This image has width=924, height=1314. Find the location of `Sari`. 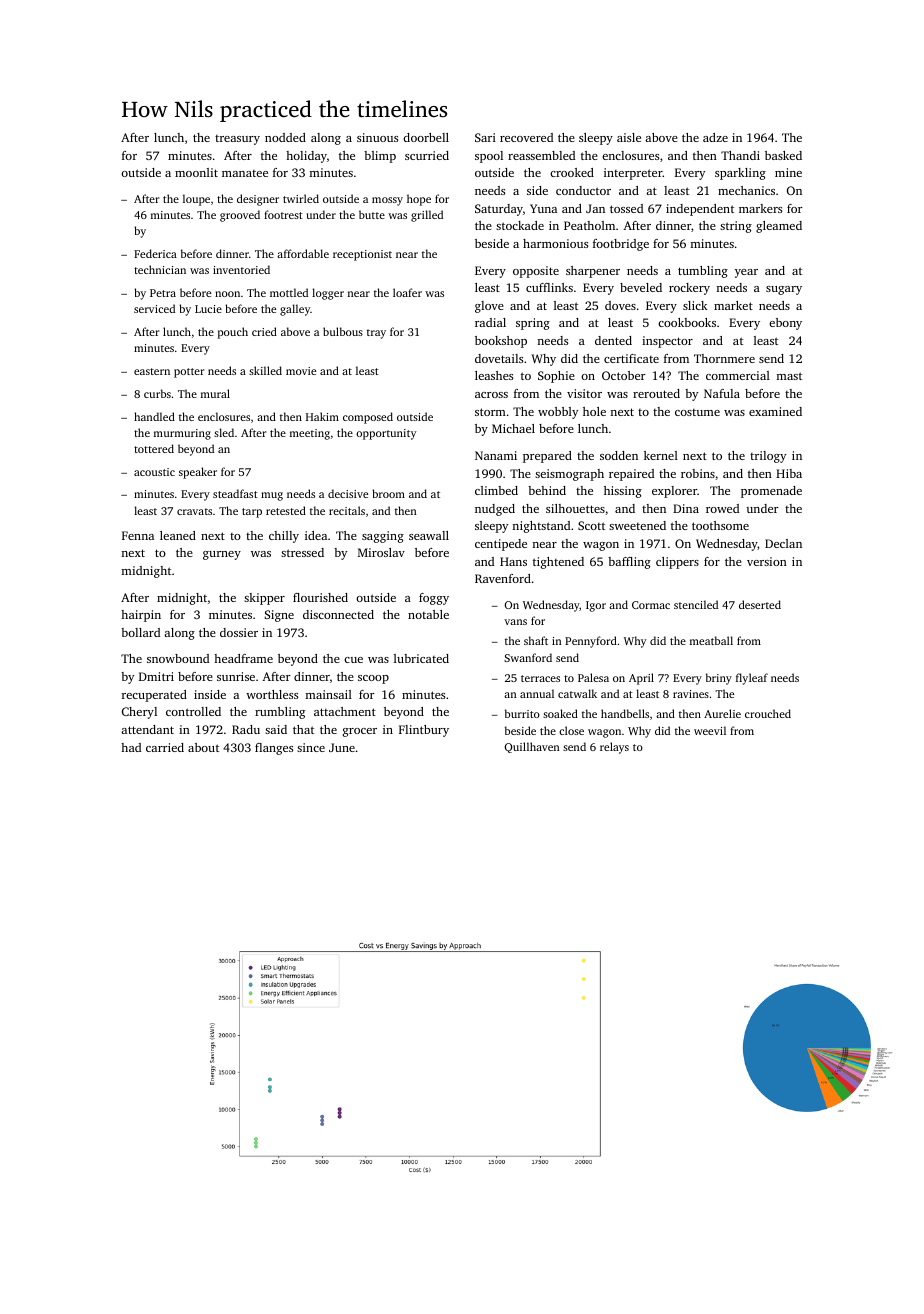

Sari is located at coordinates (485, 137).
